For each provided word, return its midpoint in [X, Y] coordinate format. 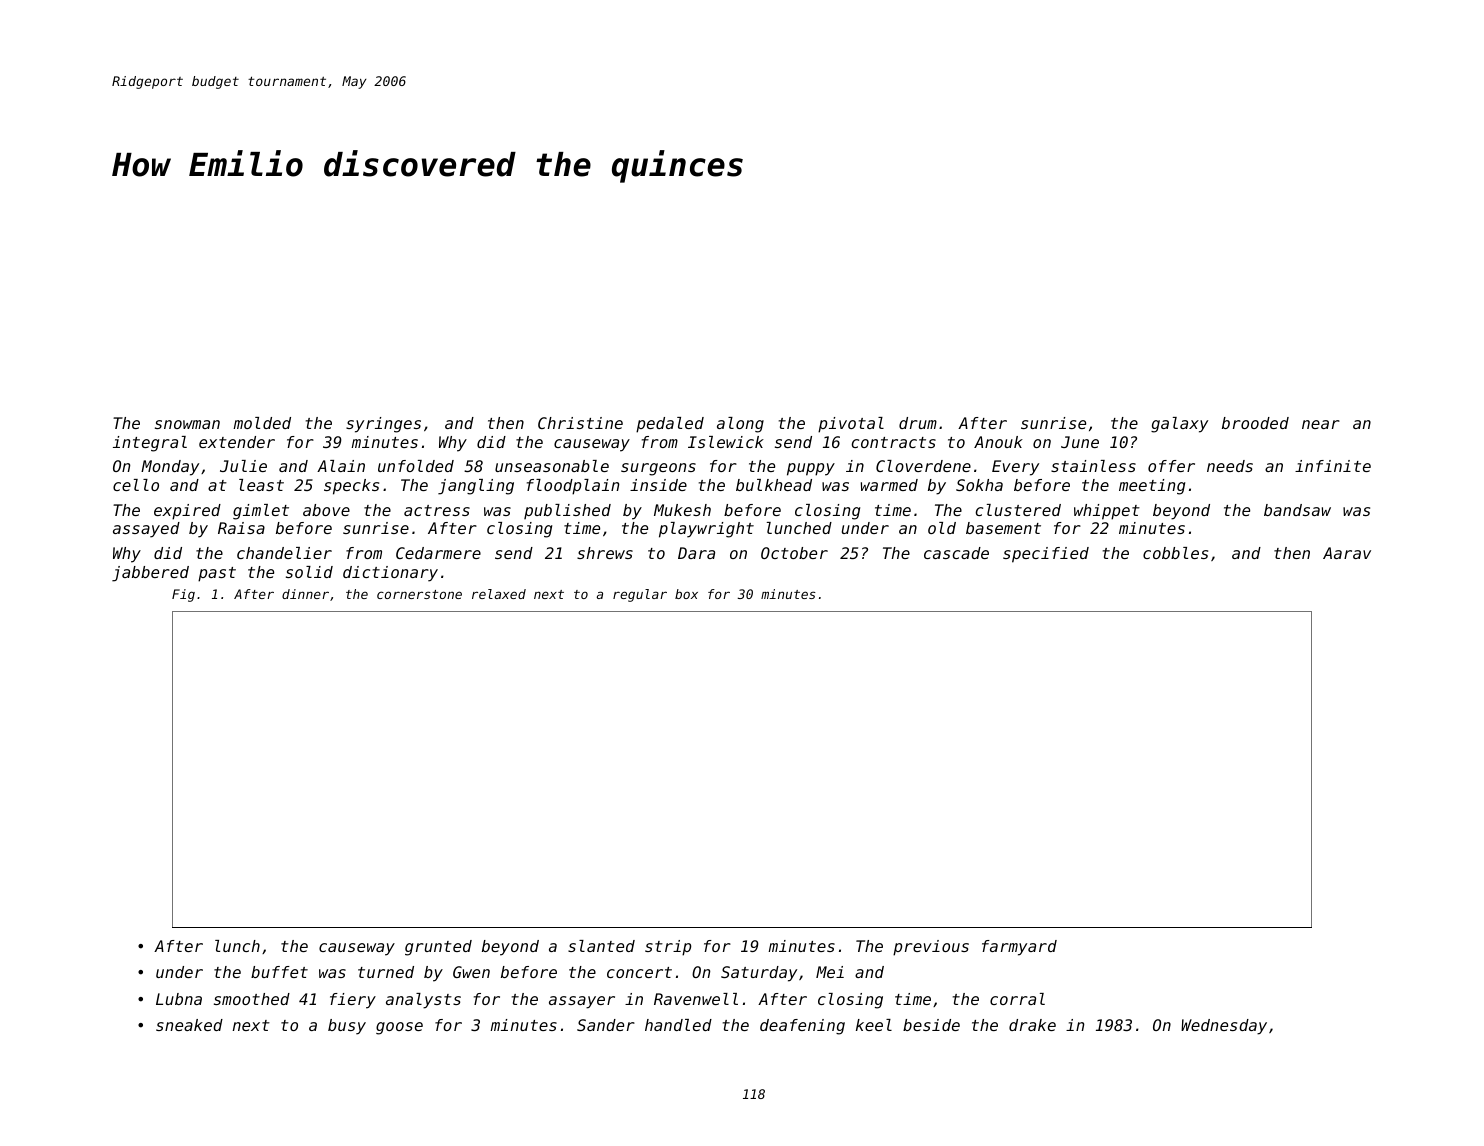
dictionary [390, 574]
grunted [438, 948]
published [567, 511]
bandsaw [1297, 510]
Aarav [1347, 553]
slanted [601, 946]
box [686, 594]
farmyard [1019, 948]
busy [347, 1027]
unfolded [416, 466]
